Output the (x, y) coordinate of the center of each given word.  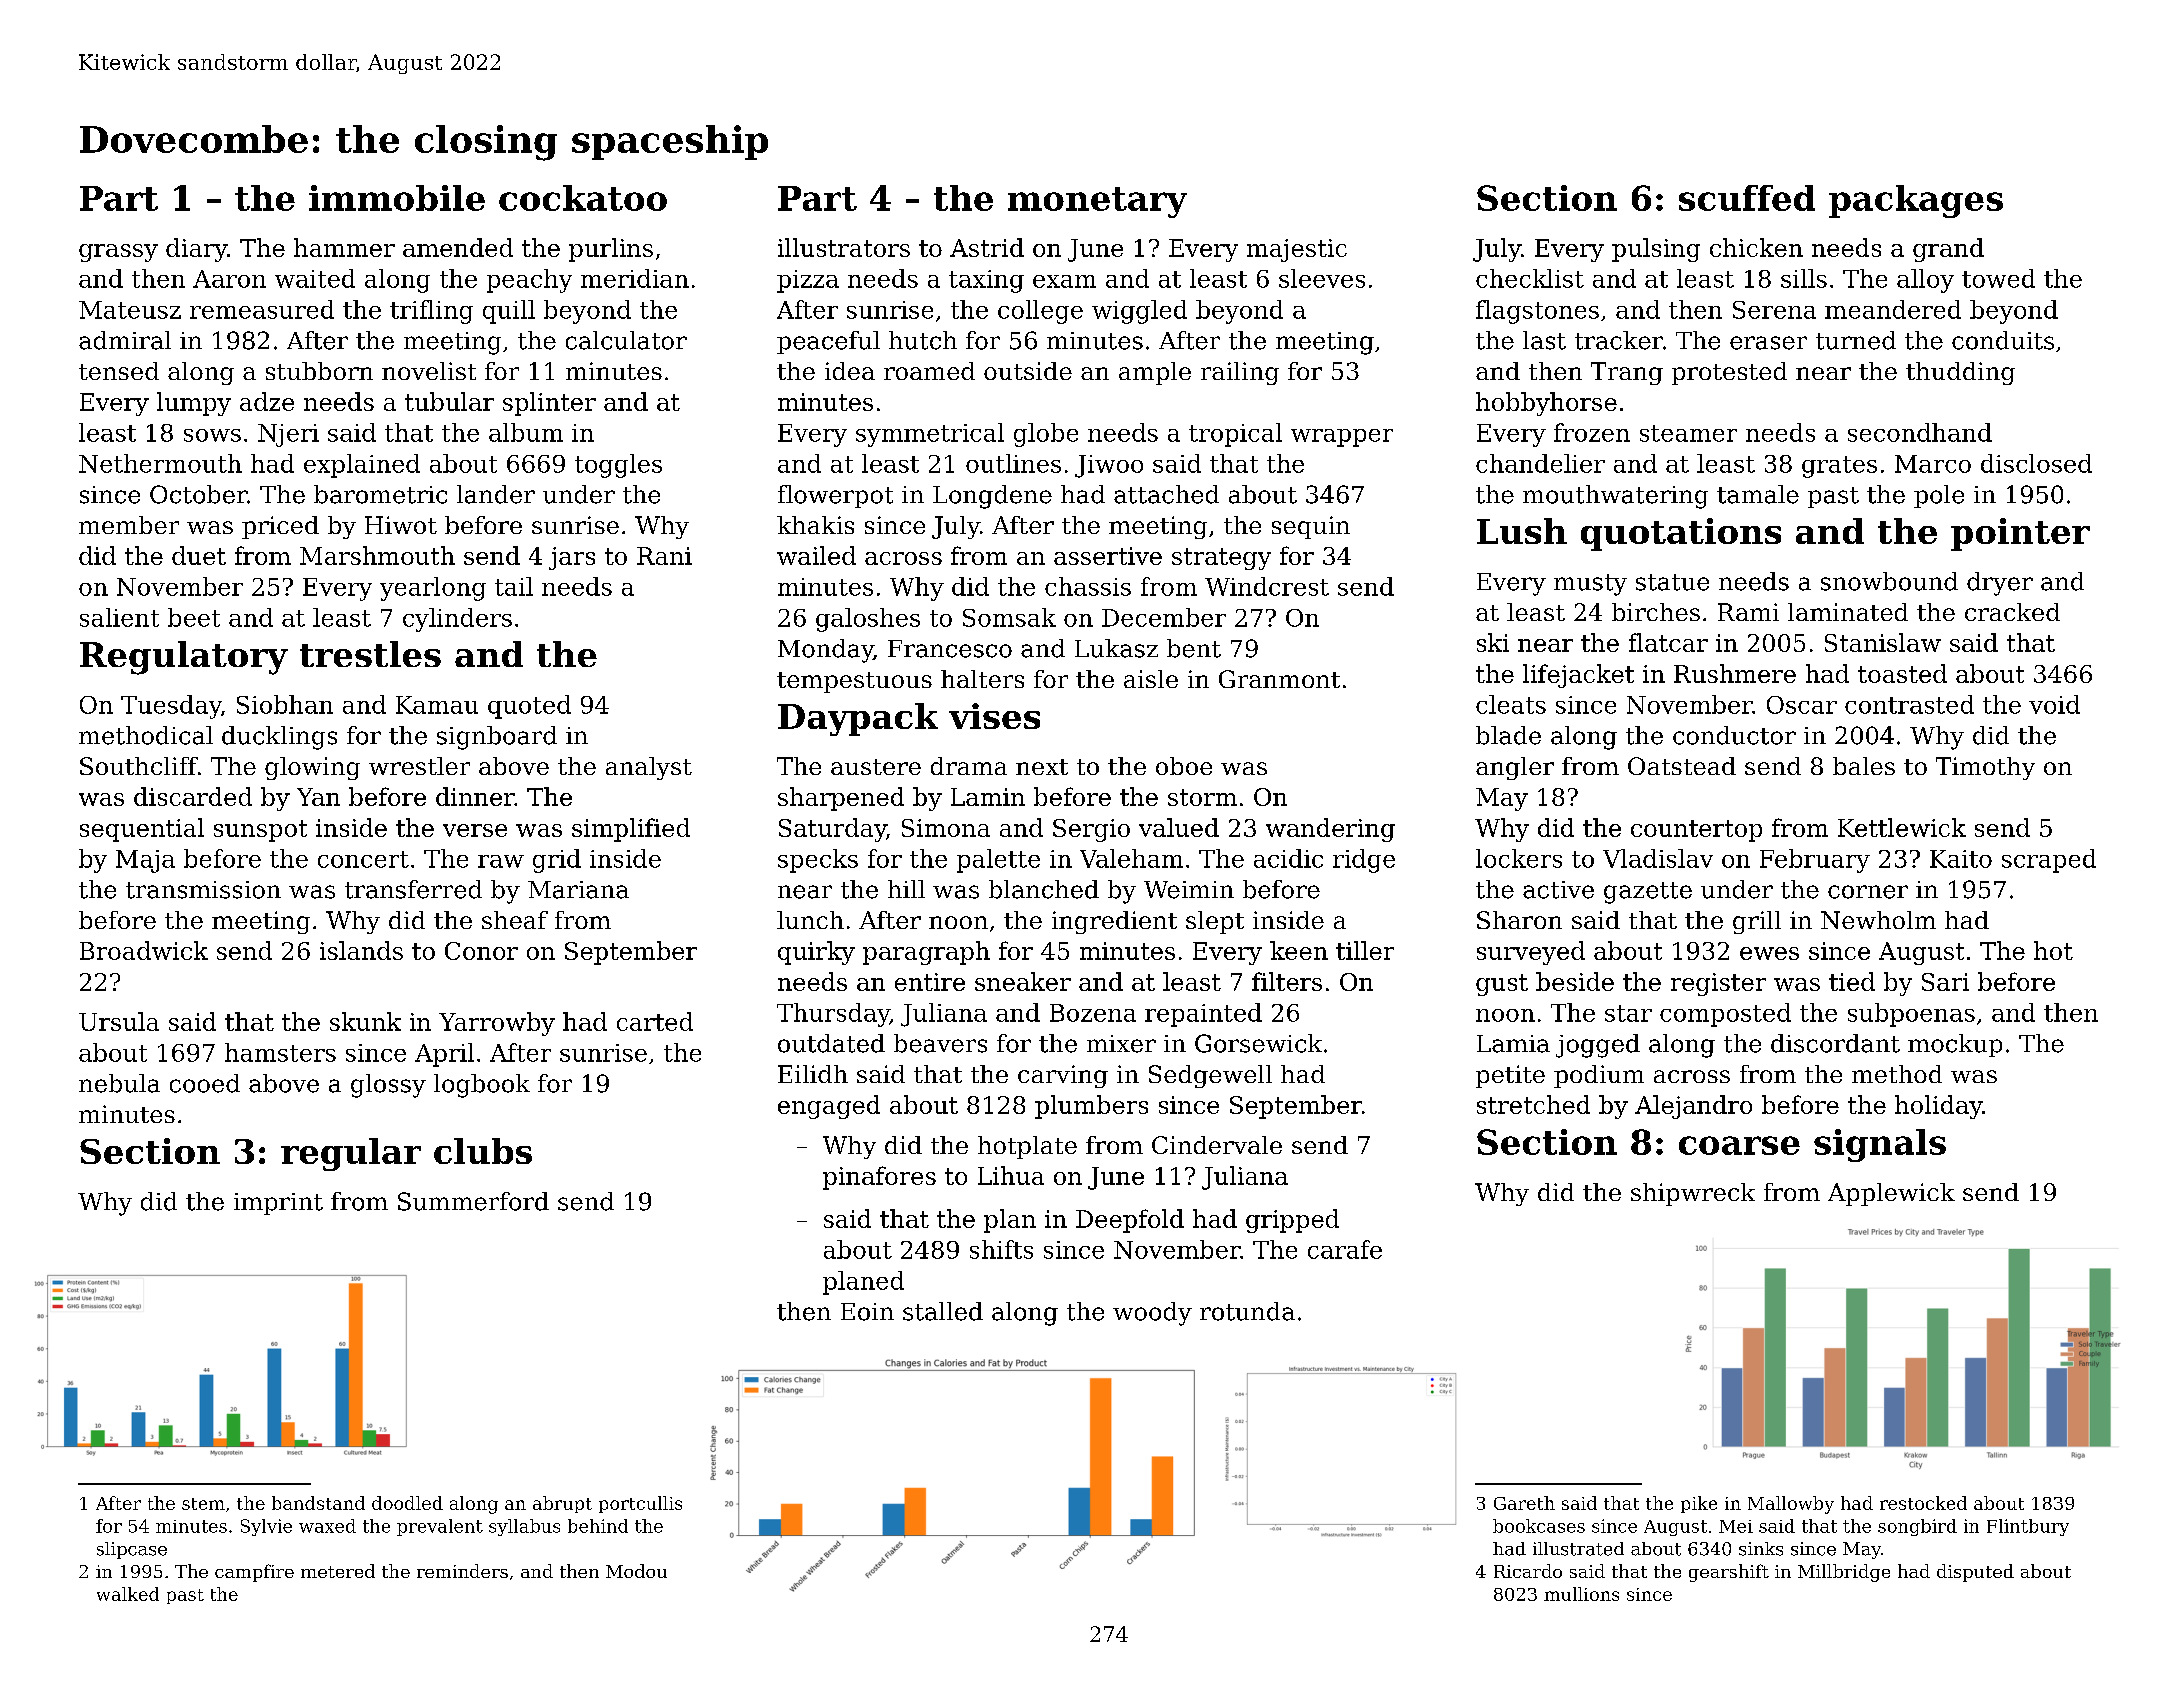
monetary (1097, 202)
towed (1998, 278)
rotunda (1247, 1311)
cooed (205, 1083)
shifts (1001, 1249)
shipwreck (1693, 1194)
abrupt (562, 1504)
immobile (397, 198)
